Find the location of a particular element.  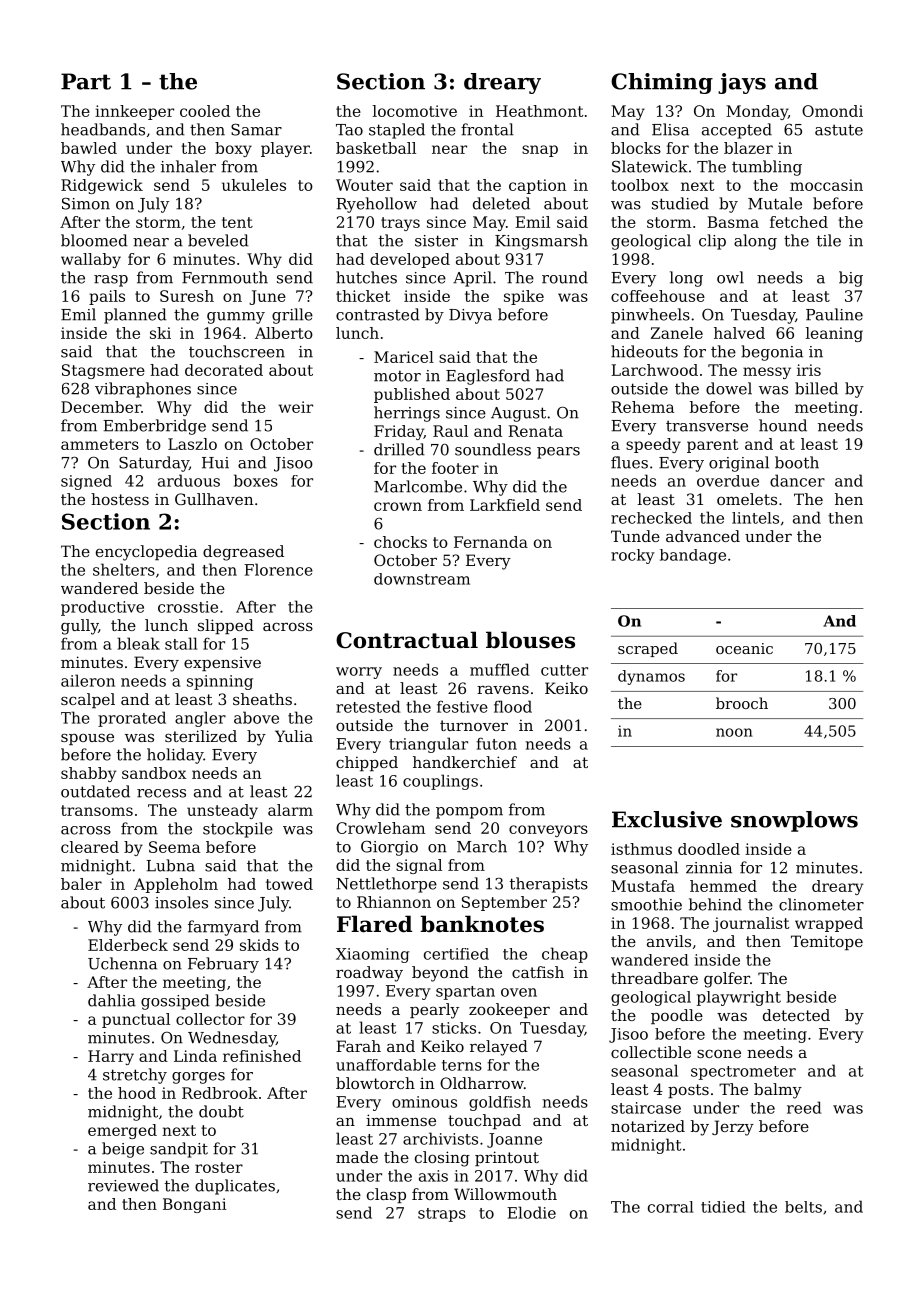

Pauline is located at coordinates (834, 314).
